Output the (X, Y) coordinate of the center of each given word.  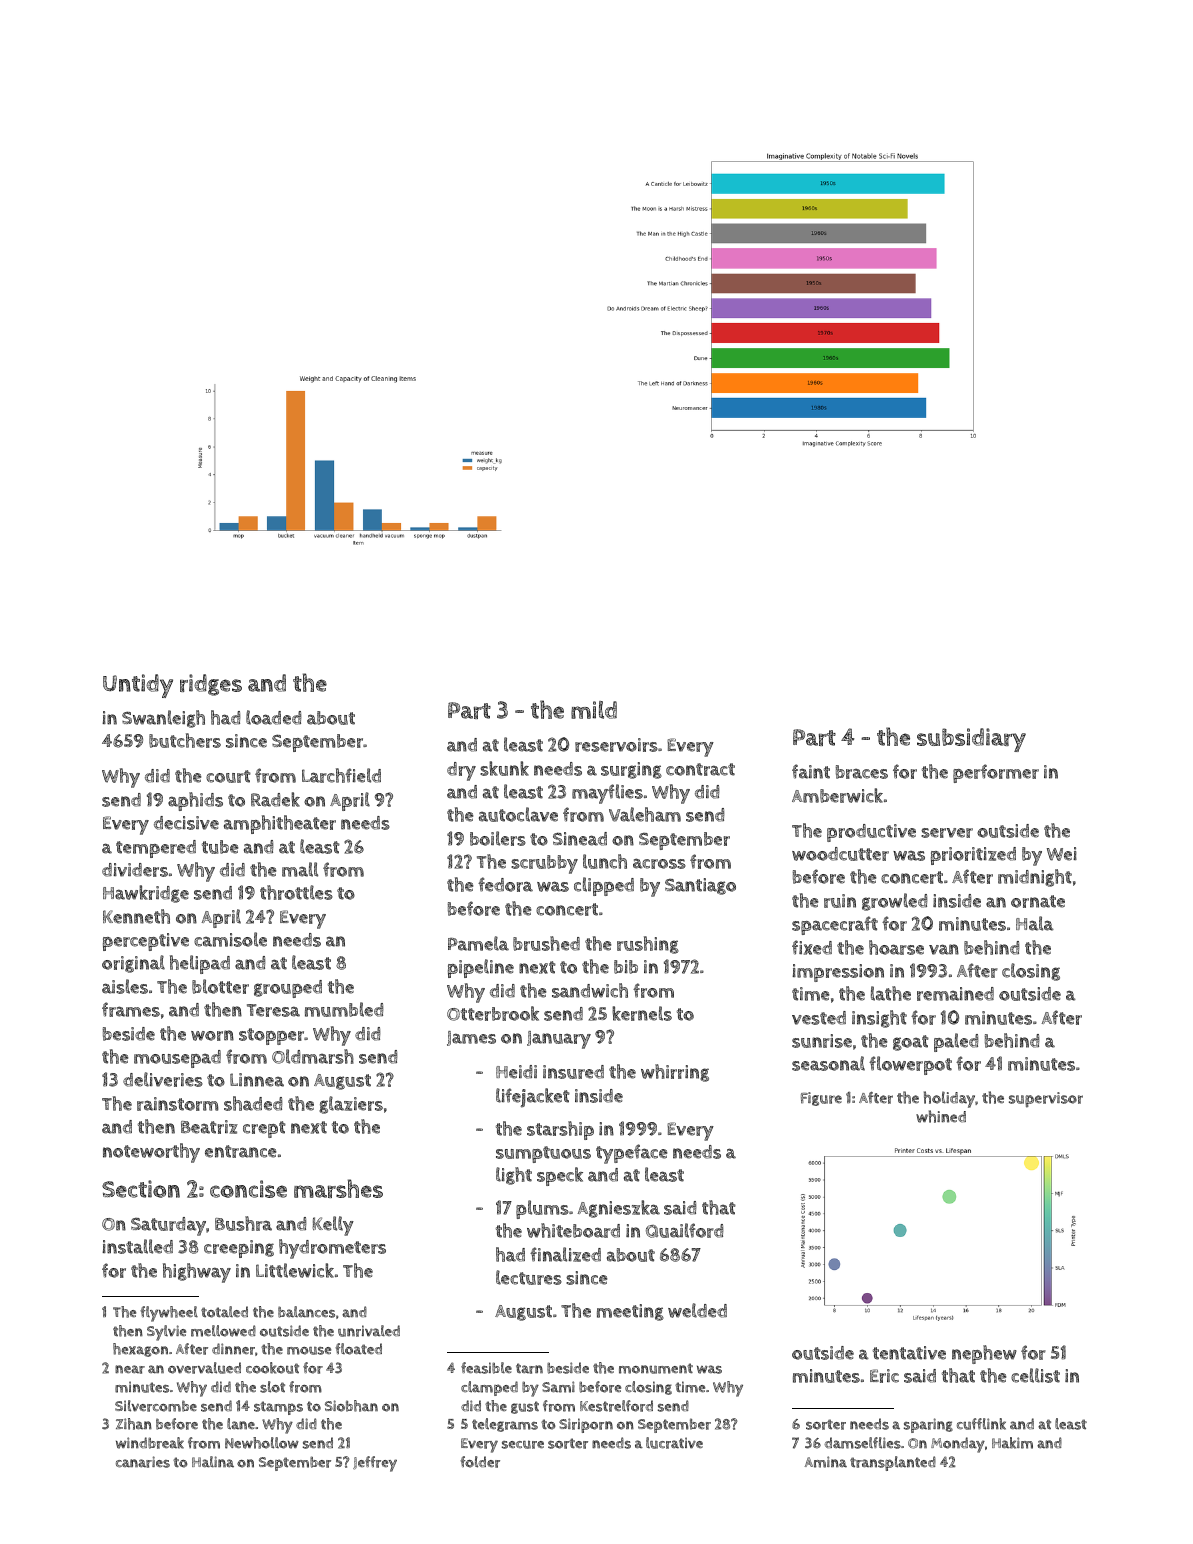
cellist (1035, 1375)
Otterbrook (493, 1013)
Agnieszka (619, 1209)
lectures (529, 1277)
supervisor (1046, 1100)
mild (594, 710)
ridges (211, 685)
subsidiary (971, 740)
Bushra (243, 1223)
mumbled (344, 1009)
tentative (909, 1353)
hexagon (140, 1350)
